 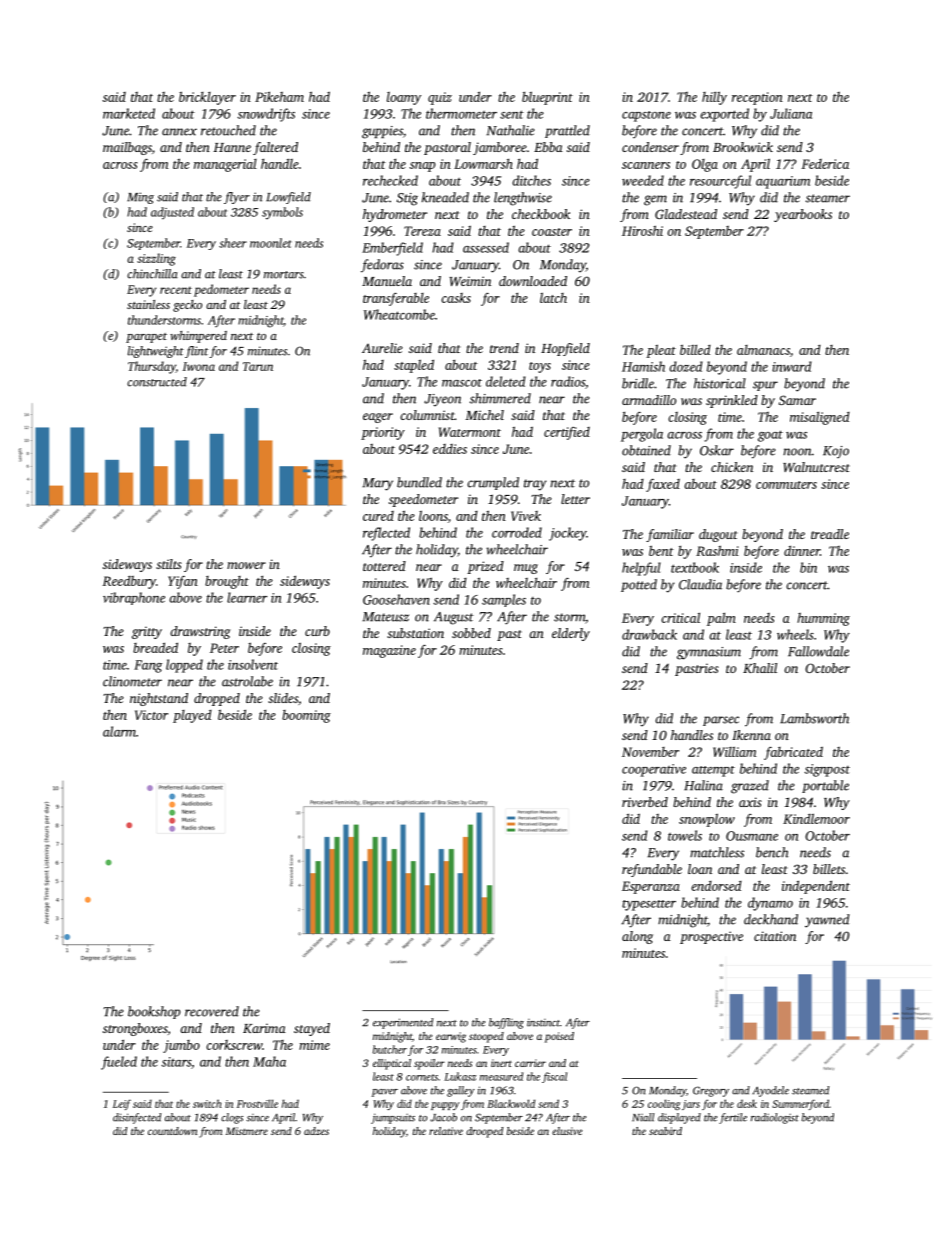 What do you see at coordinates (247, 1131) in the document?
I see `Mistmere` at bounding box center [247, 1131].
